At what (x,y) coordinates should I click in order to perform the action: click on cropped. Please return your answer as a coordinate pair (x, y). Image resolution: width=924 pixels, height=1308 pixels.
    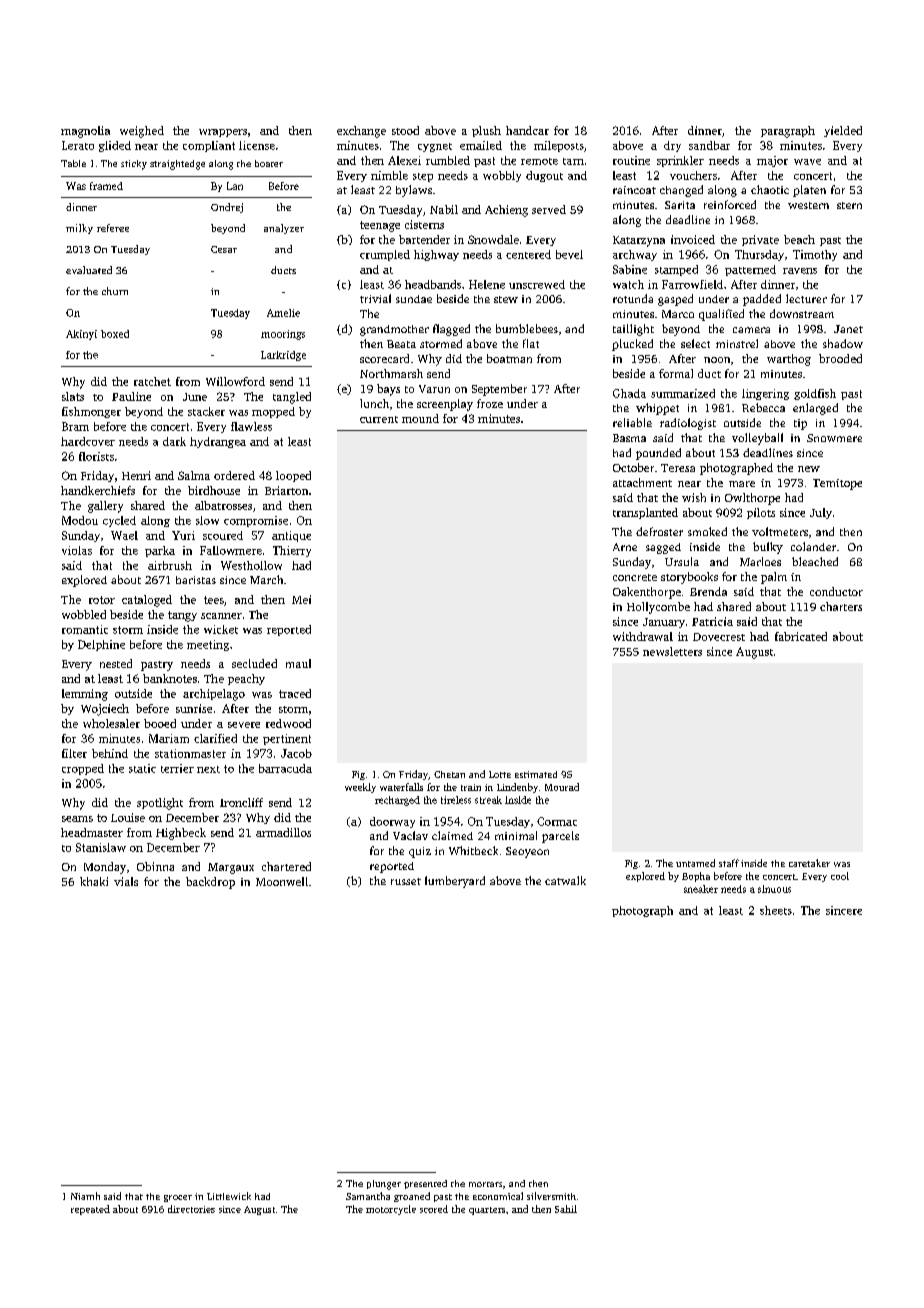
    Looking at the image, I should click on (83, 769).
